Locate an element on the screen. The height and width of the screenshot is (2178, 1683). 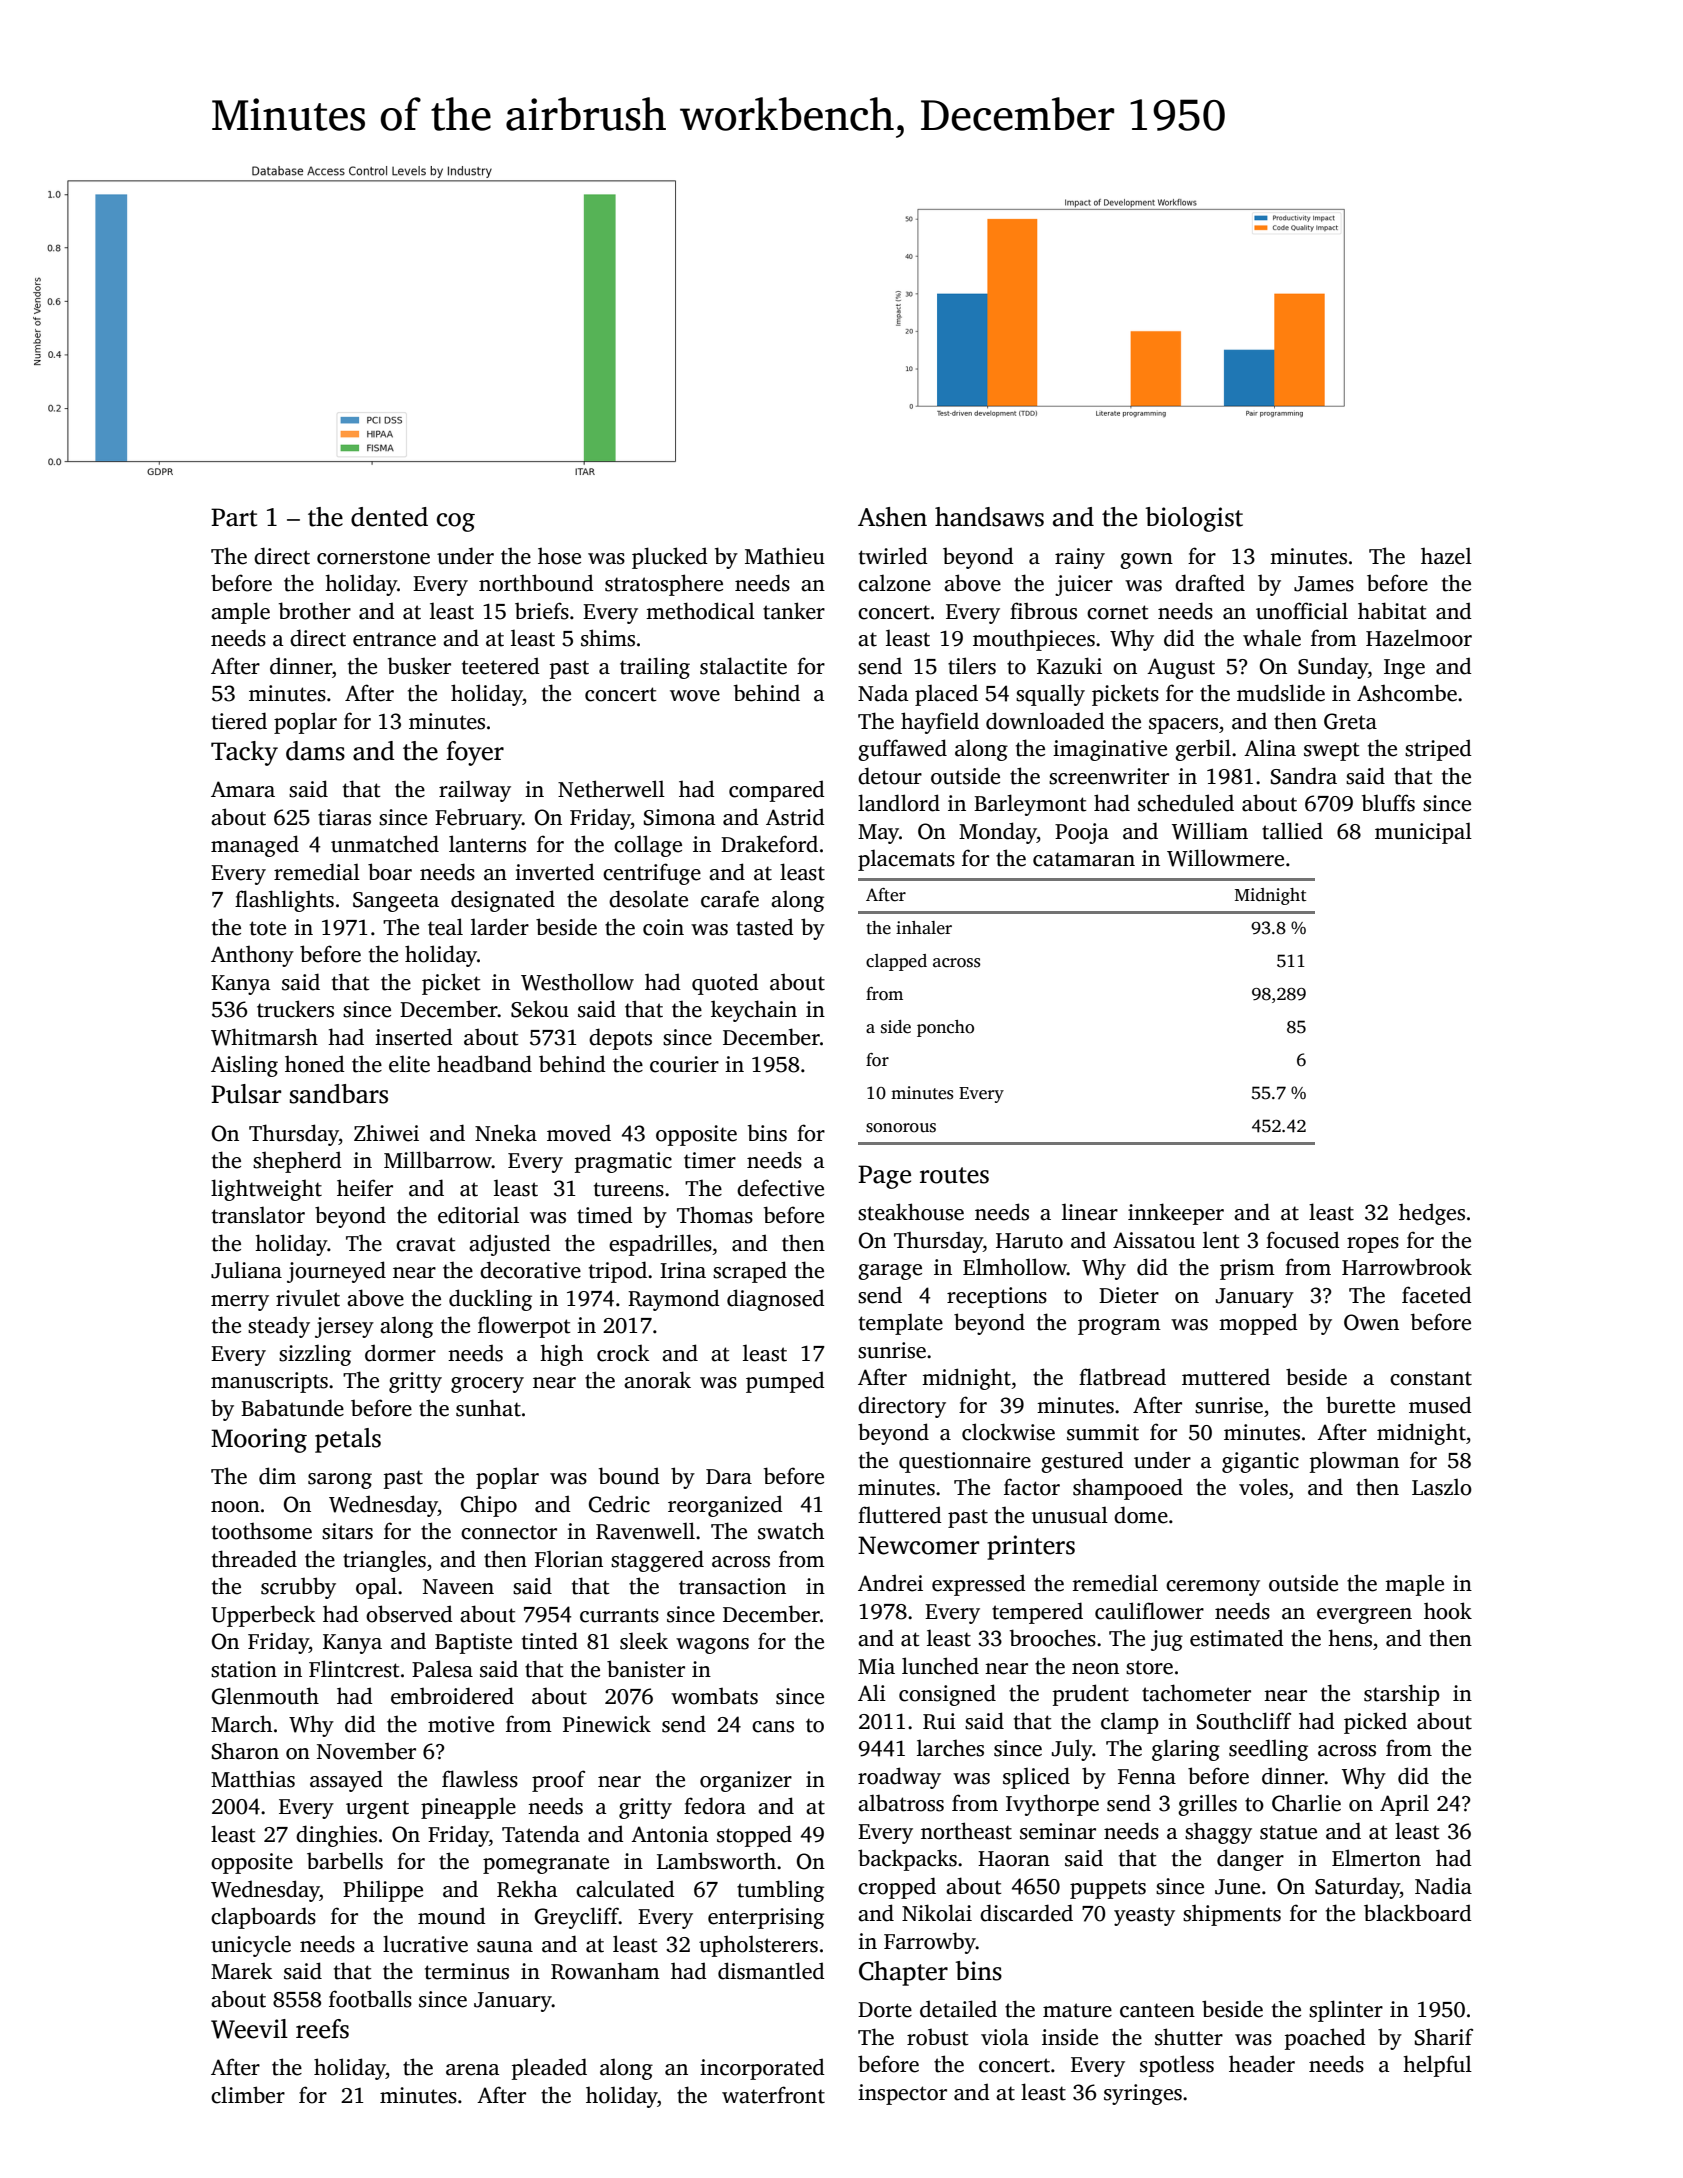
Juliana is located at coordinates (246, 1270).
